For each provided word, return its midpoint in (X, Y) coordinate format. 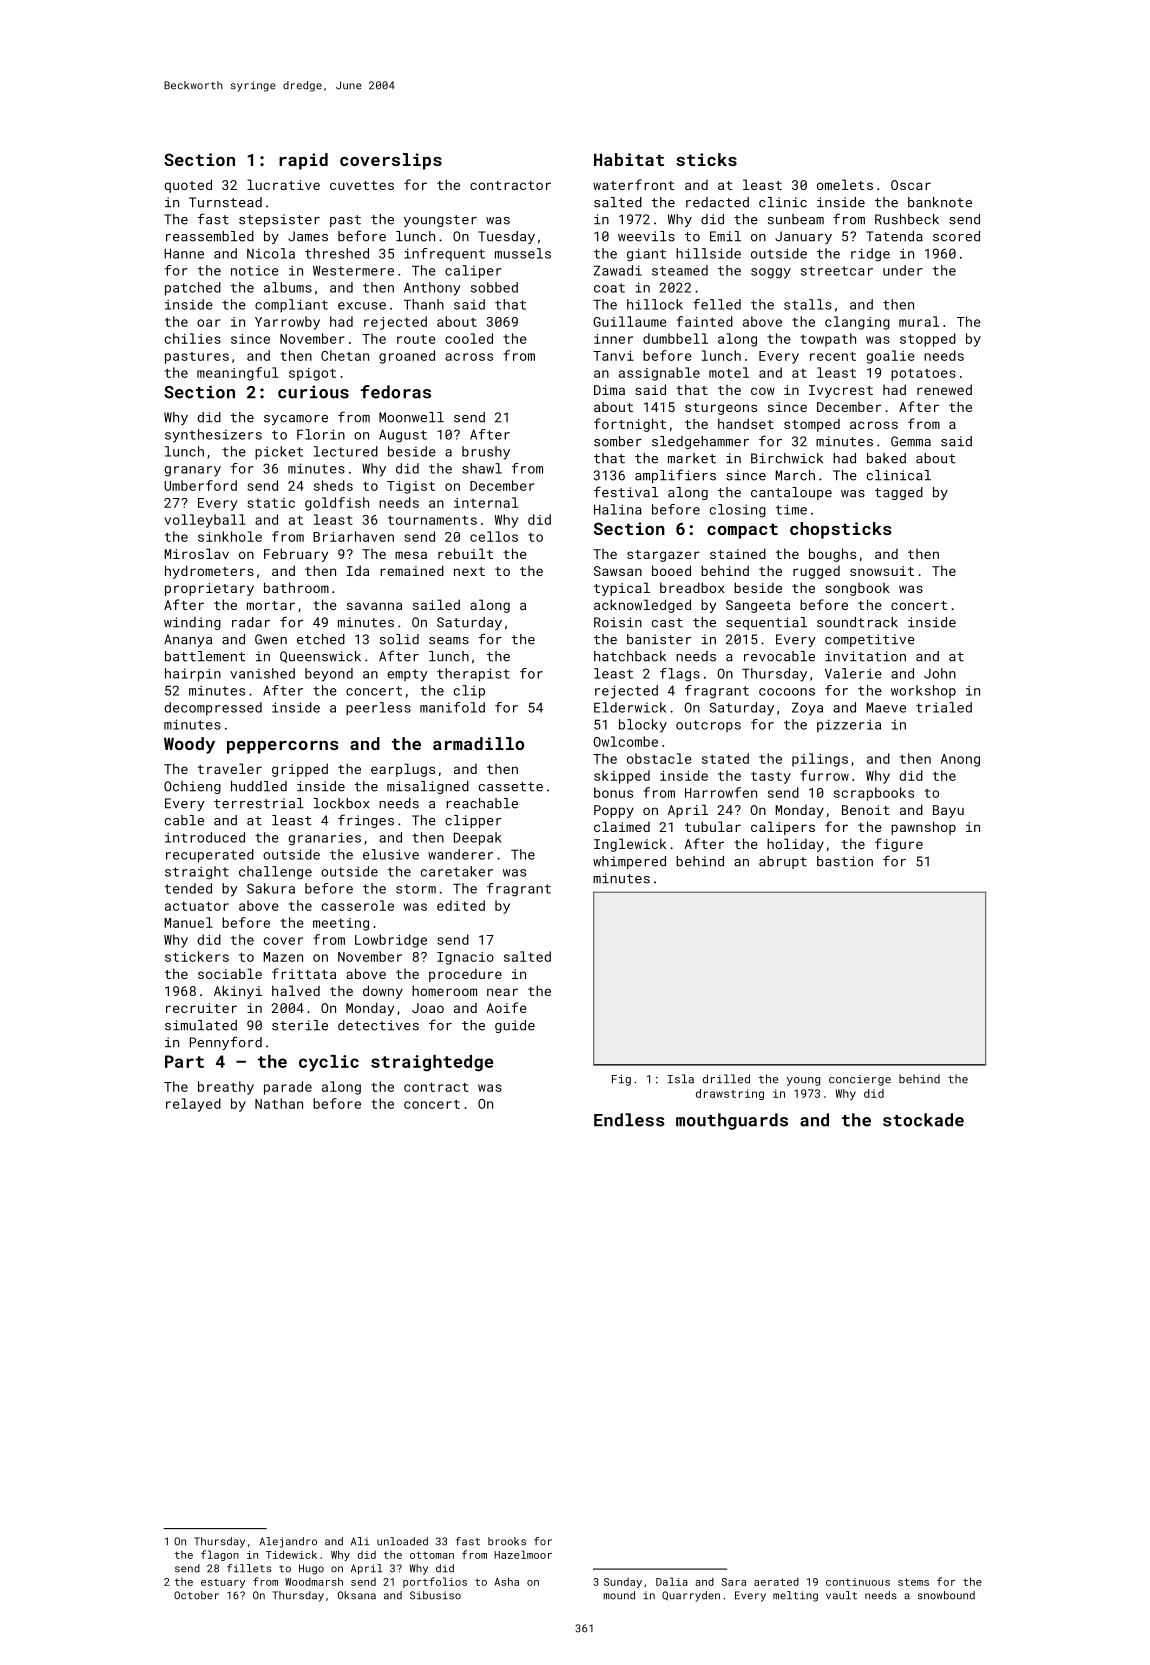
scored (956, 236)
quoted (188, 186)
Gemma (911, 441)
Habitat (629, 159)
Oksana (357, 1595)
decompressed (213, 709)
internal (486, 502)
